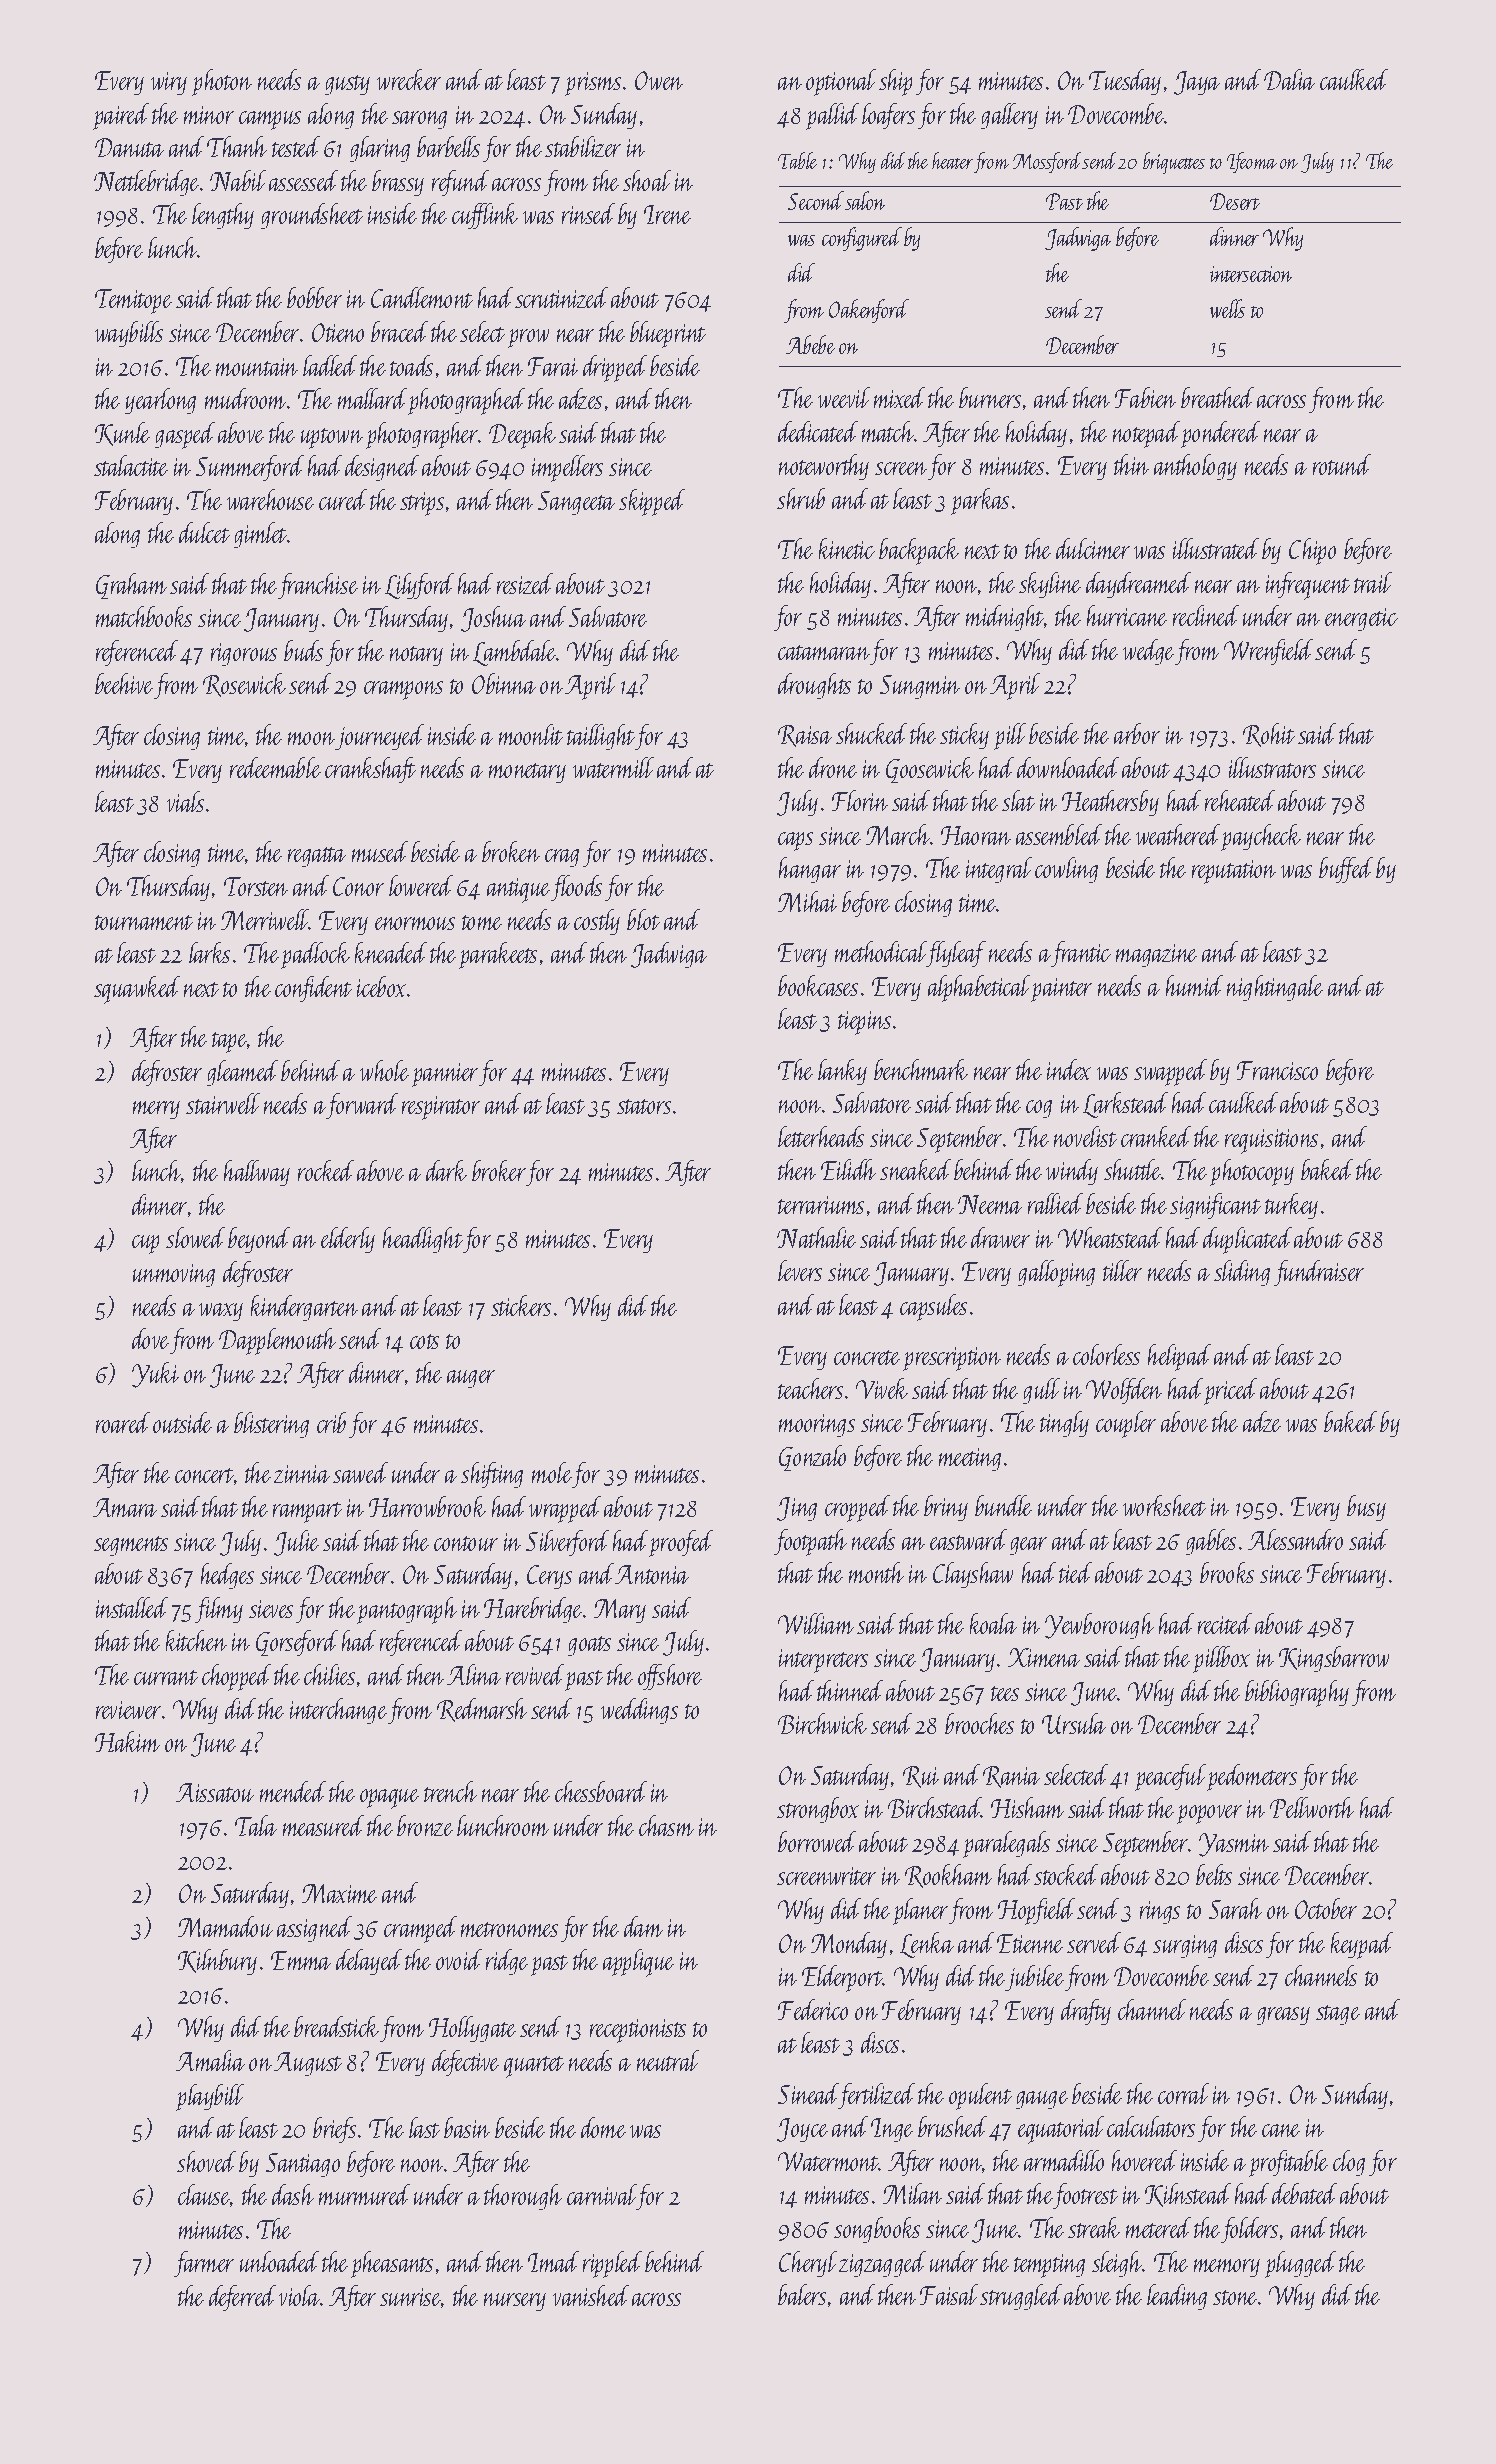  Describe the element at coordinates (949, 2294) in the page. I see `Faisal` at that location.
